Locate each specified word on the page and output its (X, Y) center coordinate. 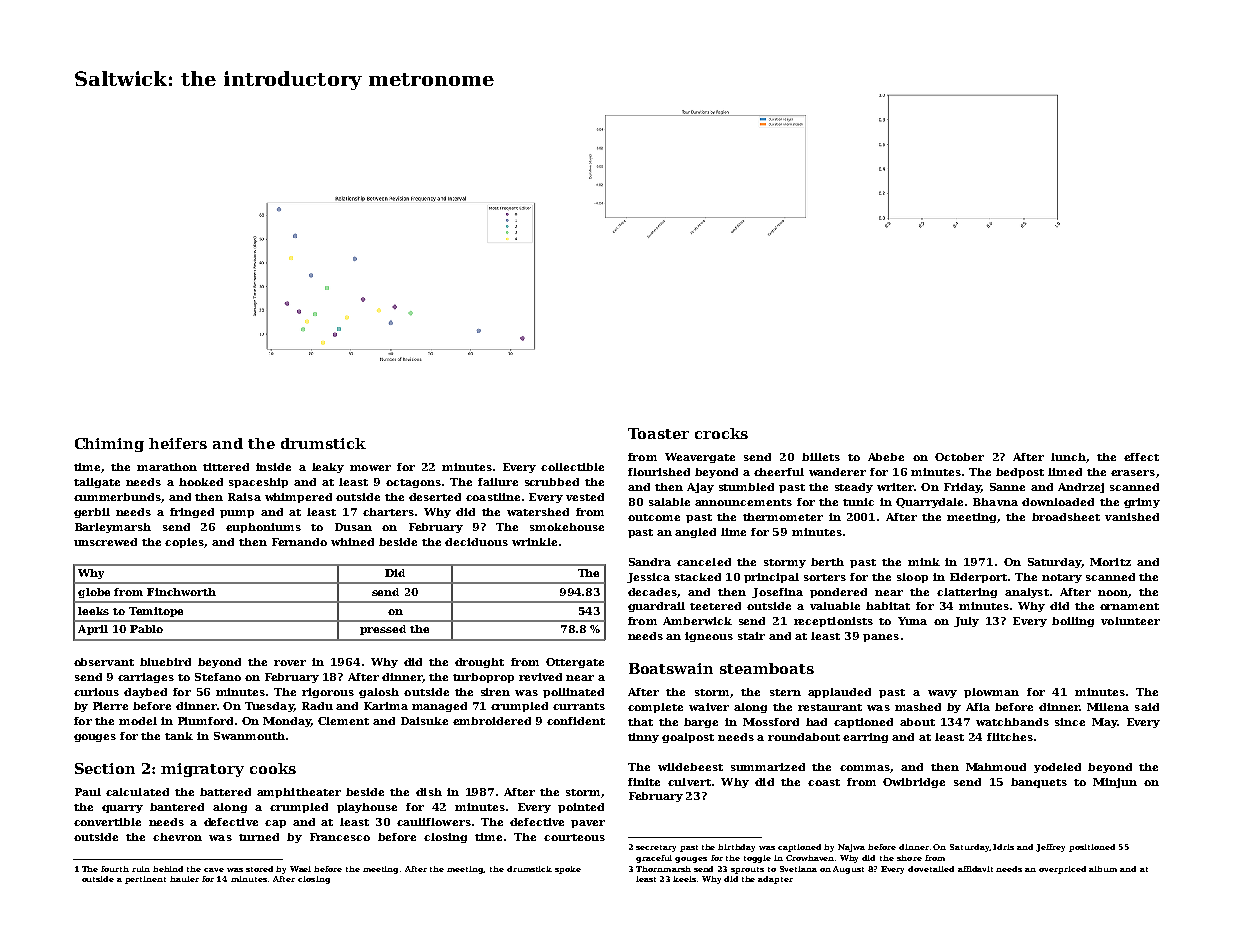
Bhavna (995, 502)
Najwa (851, 848)
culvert (689, 782)
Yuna (912, 621)
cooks (273, 768)
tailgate (97, 483)
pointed (581, 808)
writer (895, 487)
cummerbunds (117, 497)
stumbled (746, 487)
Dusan (353, 527)
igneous (709, 637)
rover (290, 663)
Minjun (1115, 783)
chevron (177, 837)
